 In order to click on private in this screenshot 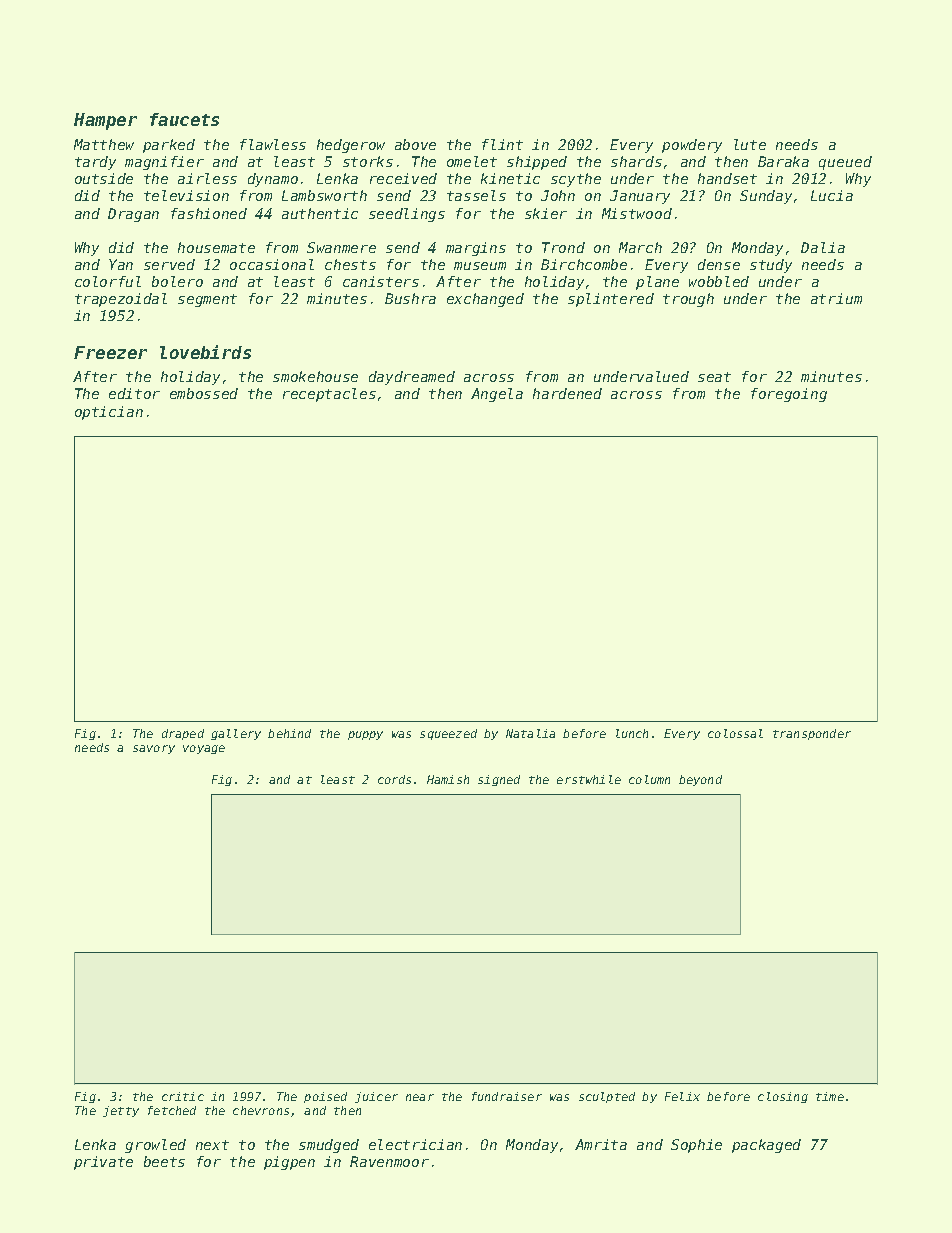, I will do `click(103, 1163)`.
